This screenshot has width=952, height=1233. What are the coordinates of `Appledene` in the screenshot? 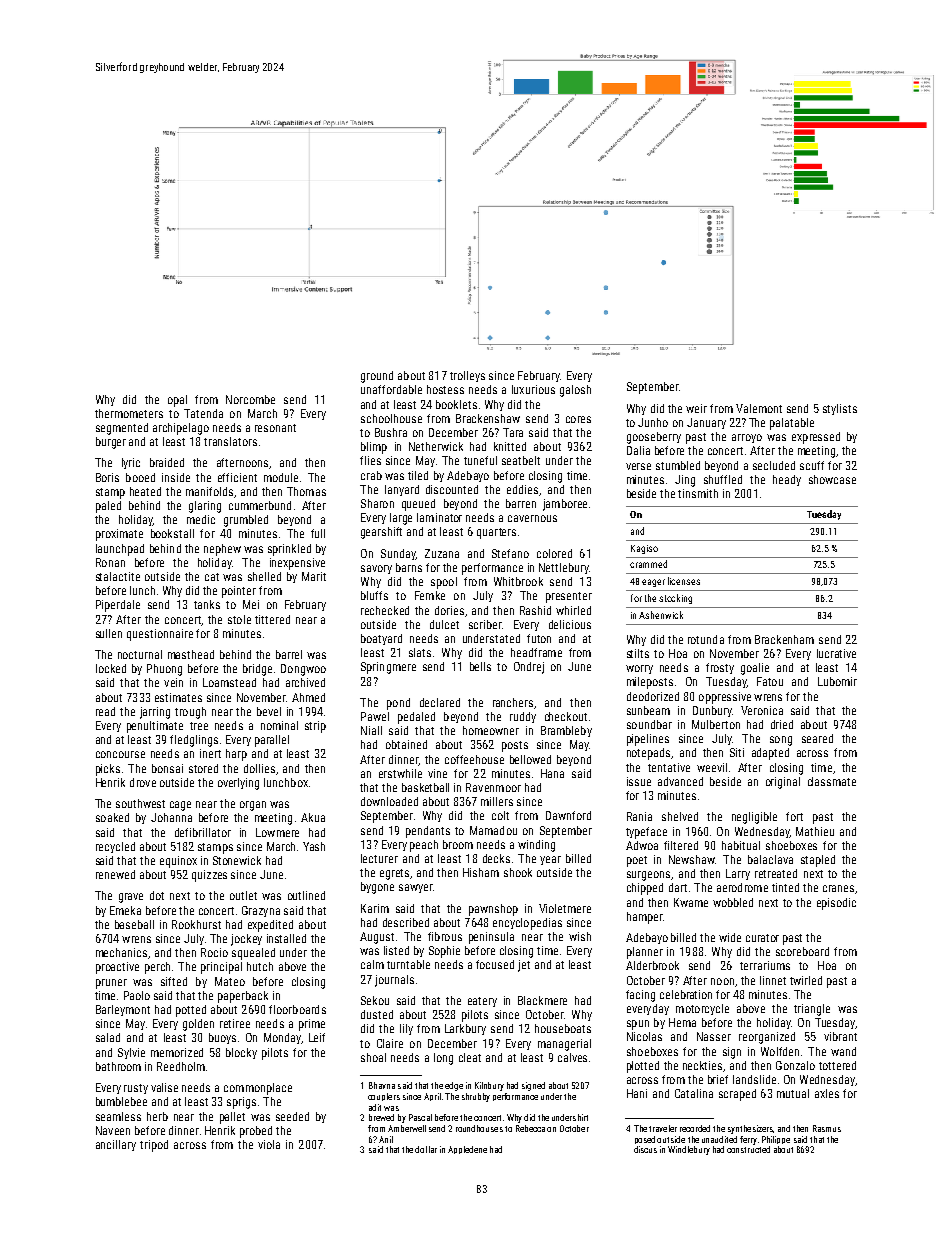 It's located at (467, 1150).
